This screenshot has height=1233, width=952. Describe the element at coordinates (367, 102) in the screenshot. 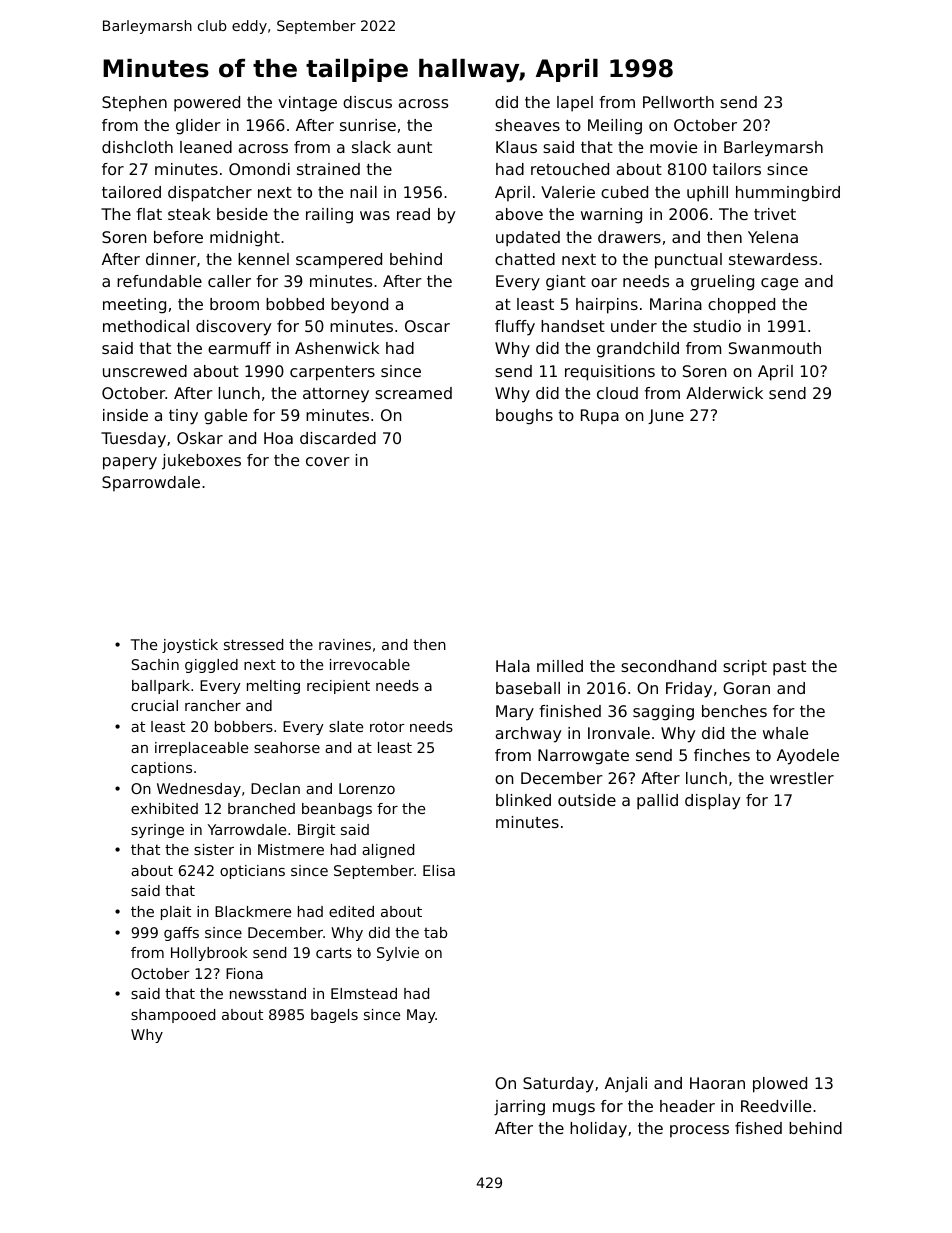

I see `discus` at that location.
